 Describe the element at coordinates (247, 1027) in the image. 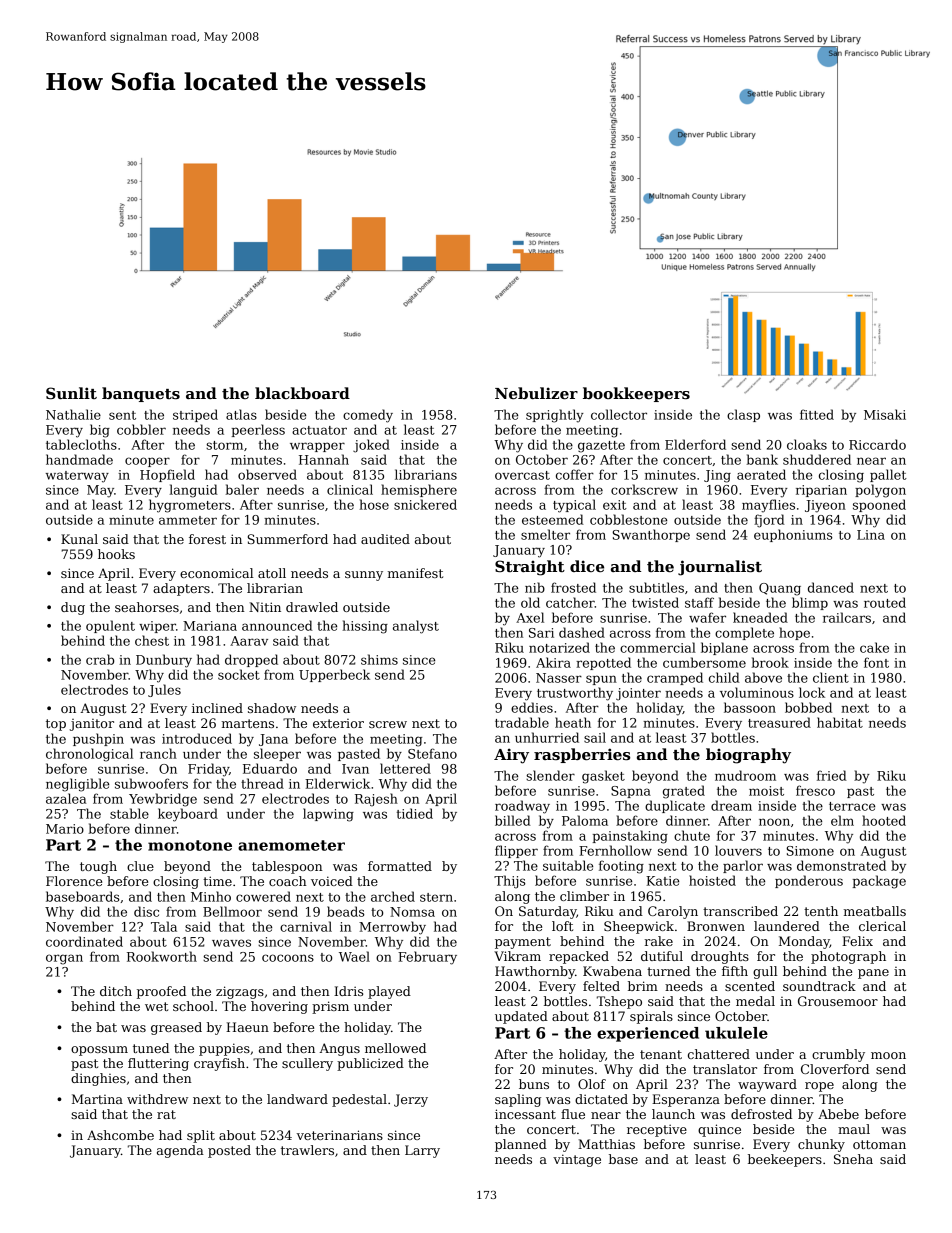

I see `Haeun` at that location.
